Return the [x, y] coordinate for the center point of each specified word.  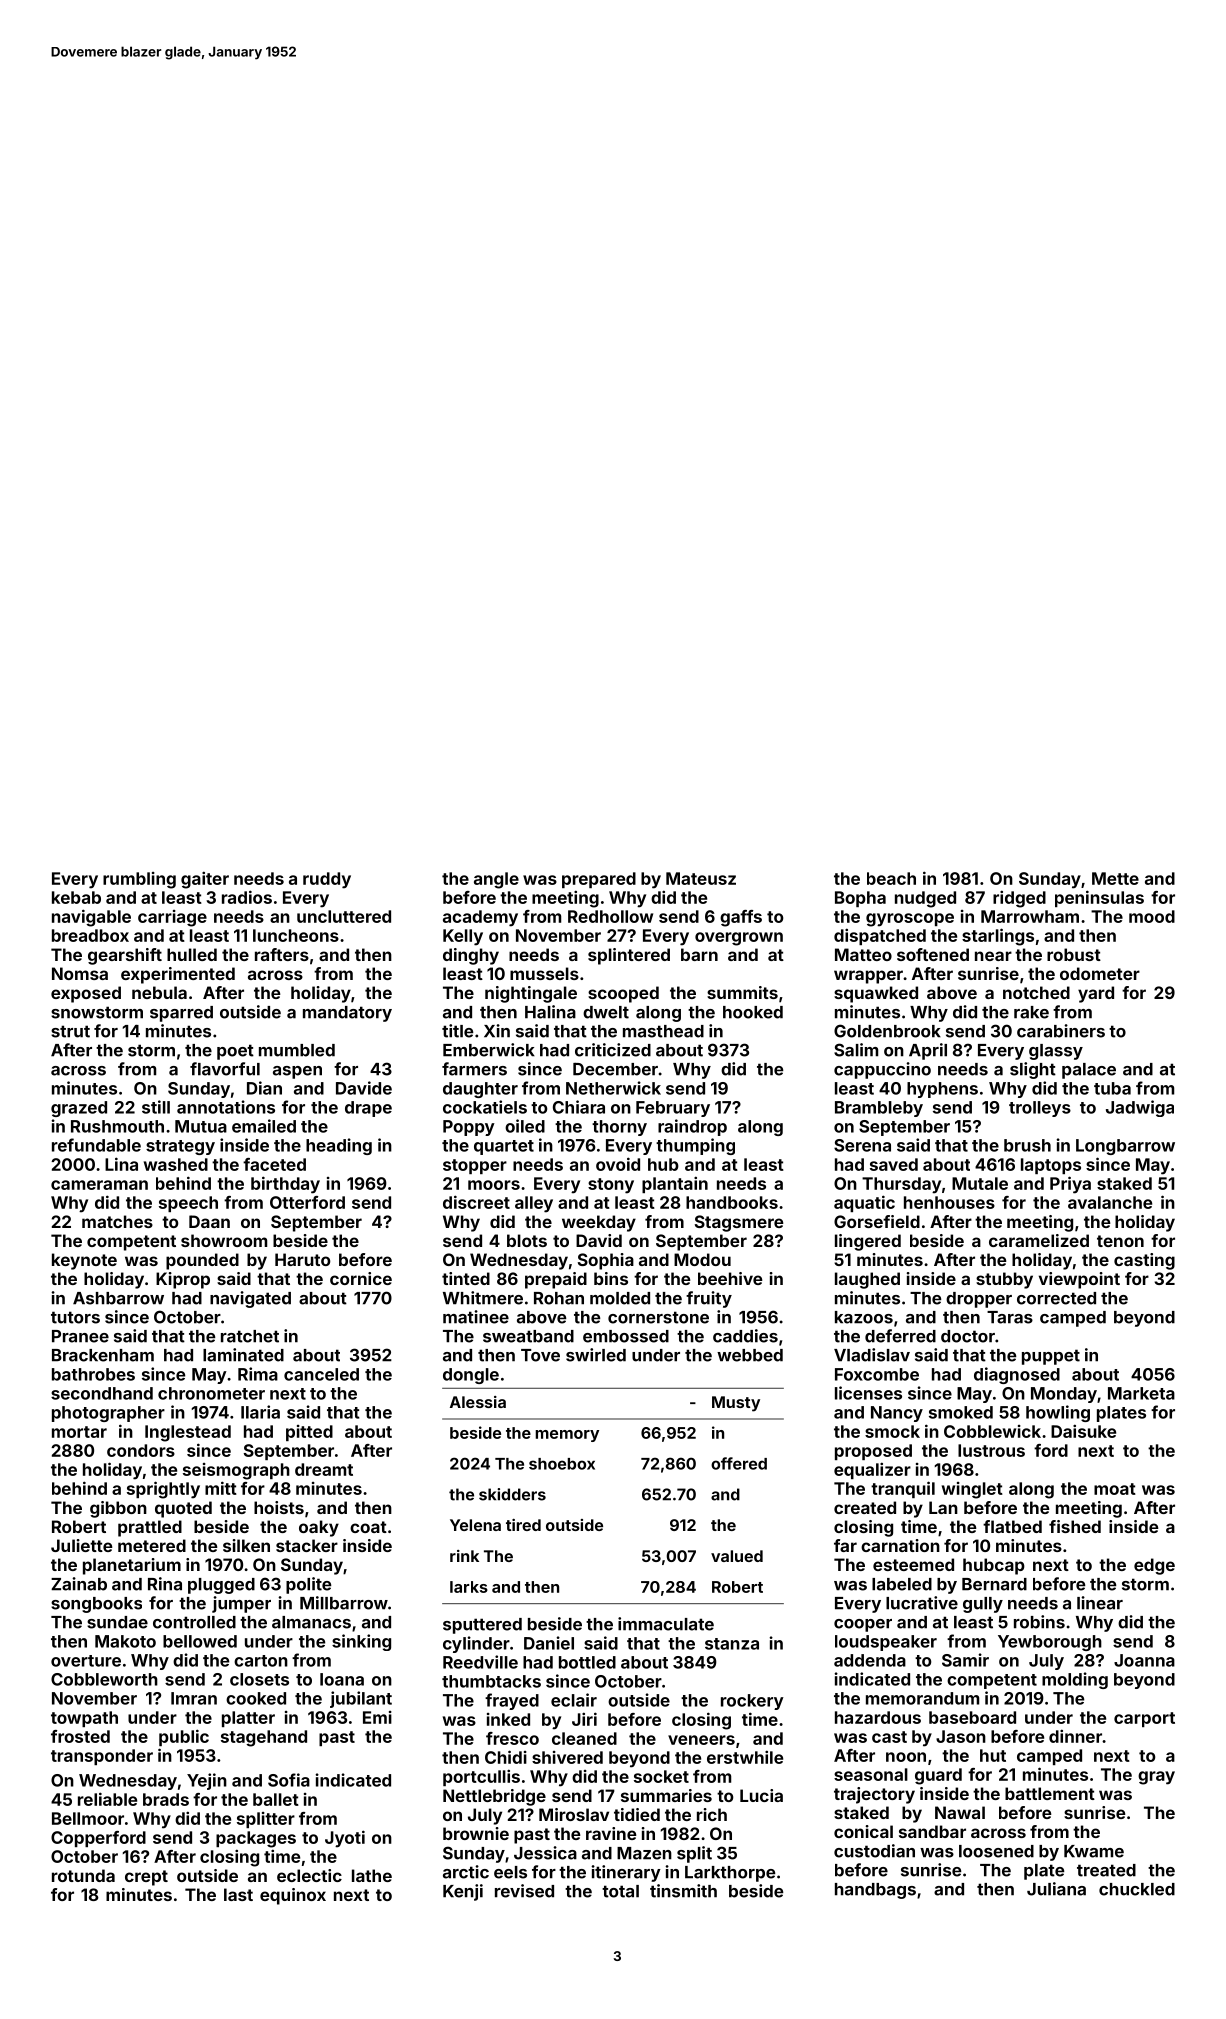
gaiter [205, 880]
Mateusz [701, 878]
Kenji [463, 1892]
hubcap [994, 1566]
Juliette [82, 1545]
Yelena [475, 1525]
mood [1152, 916]
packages [256, 1839]
